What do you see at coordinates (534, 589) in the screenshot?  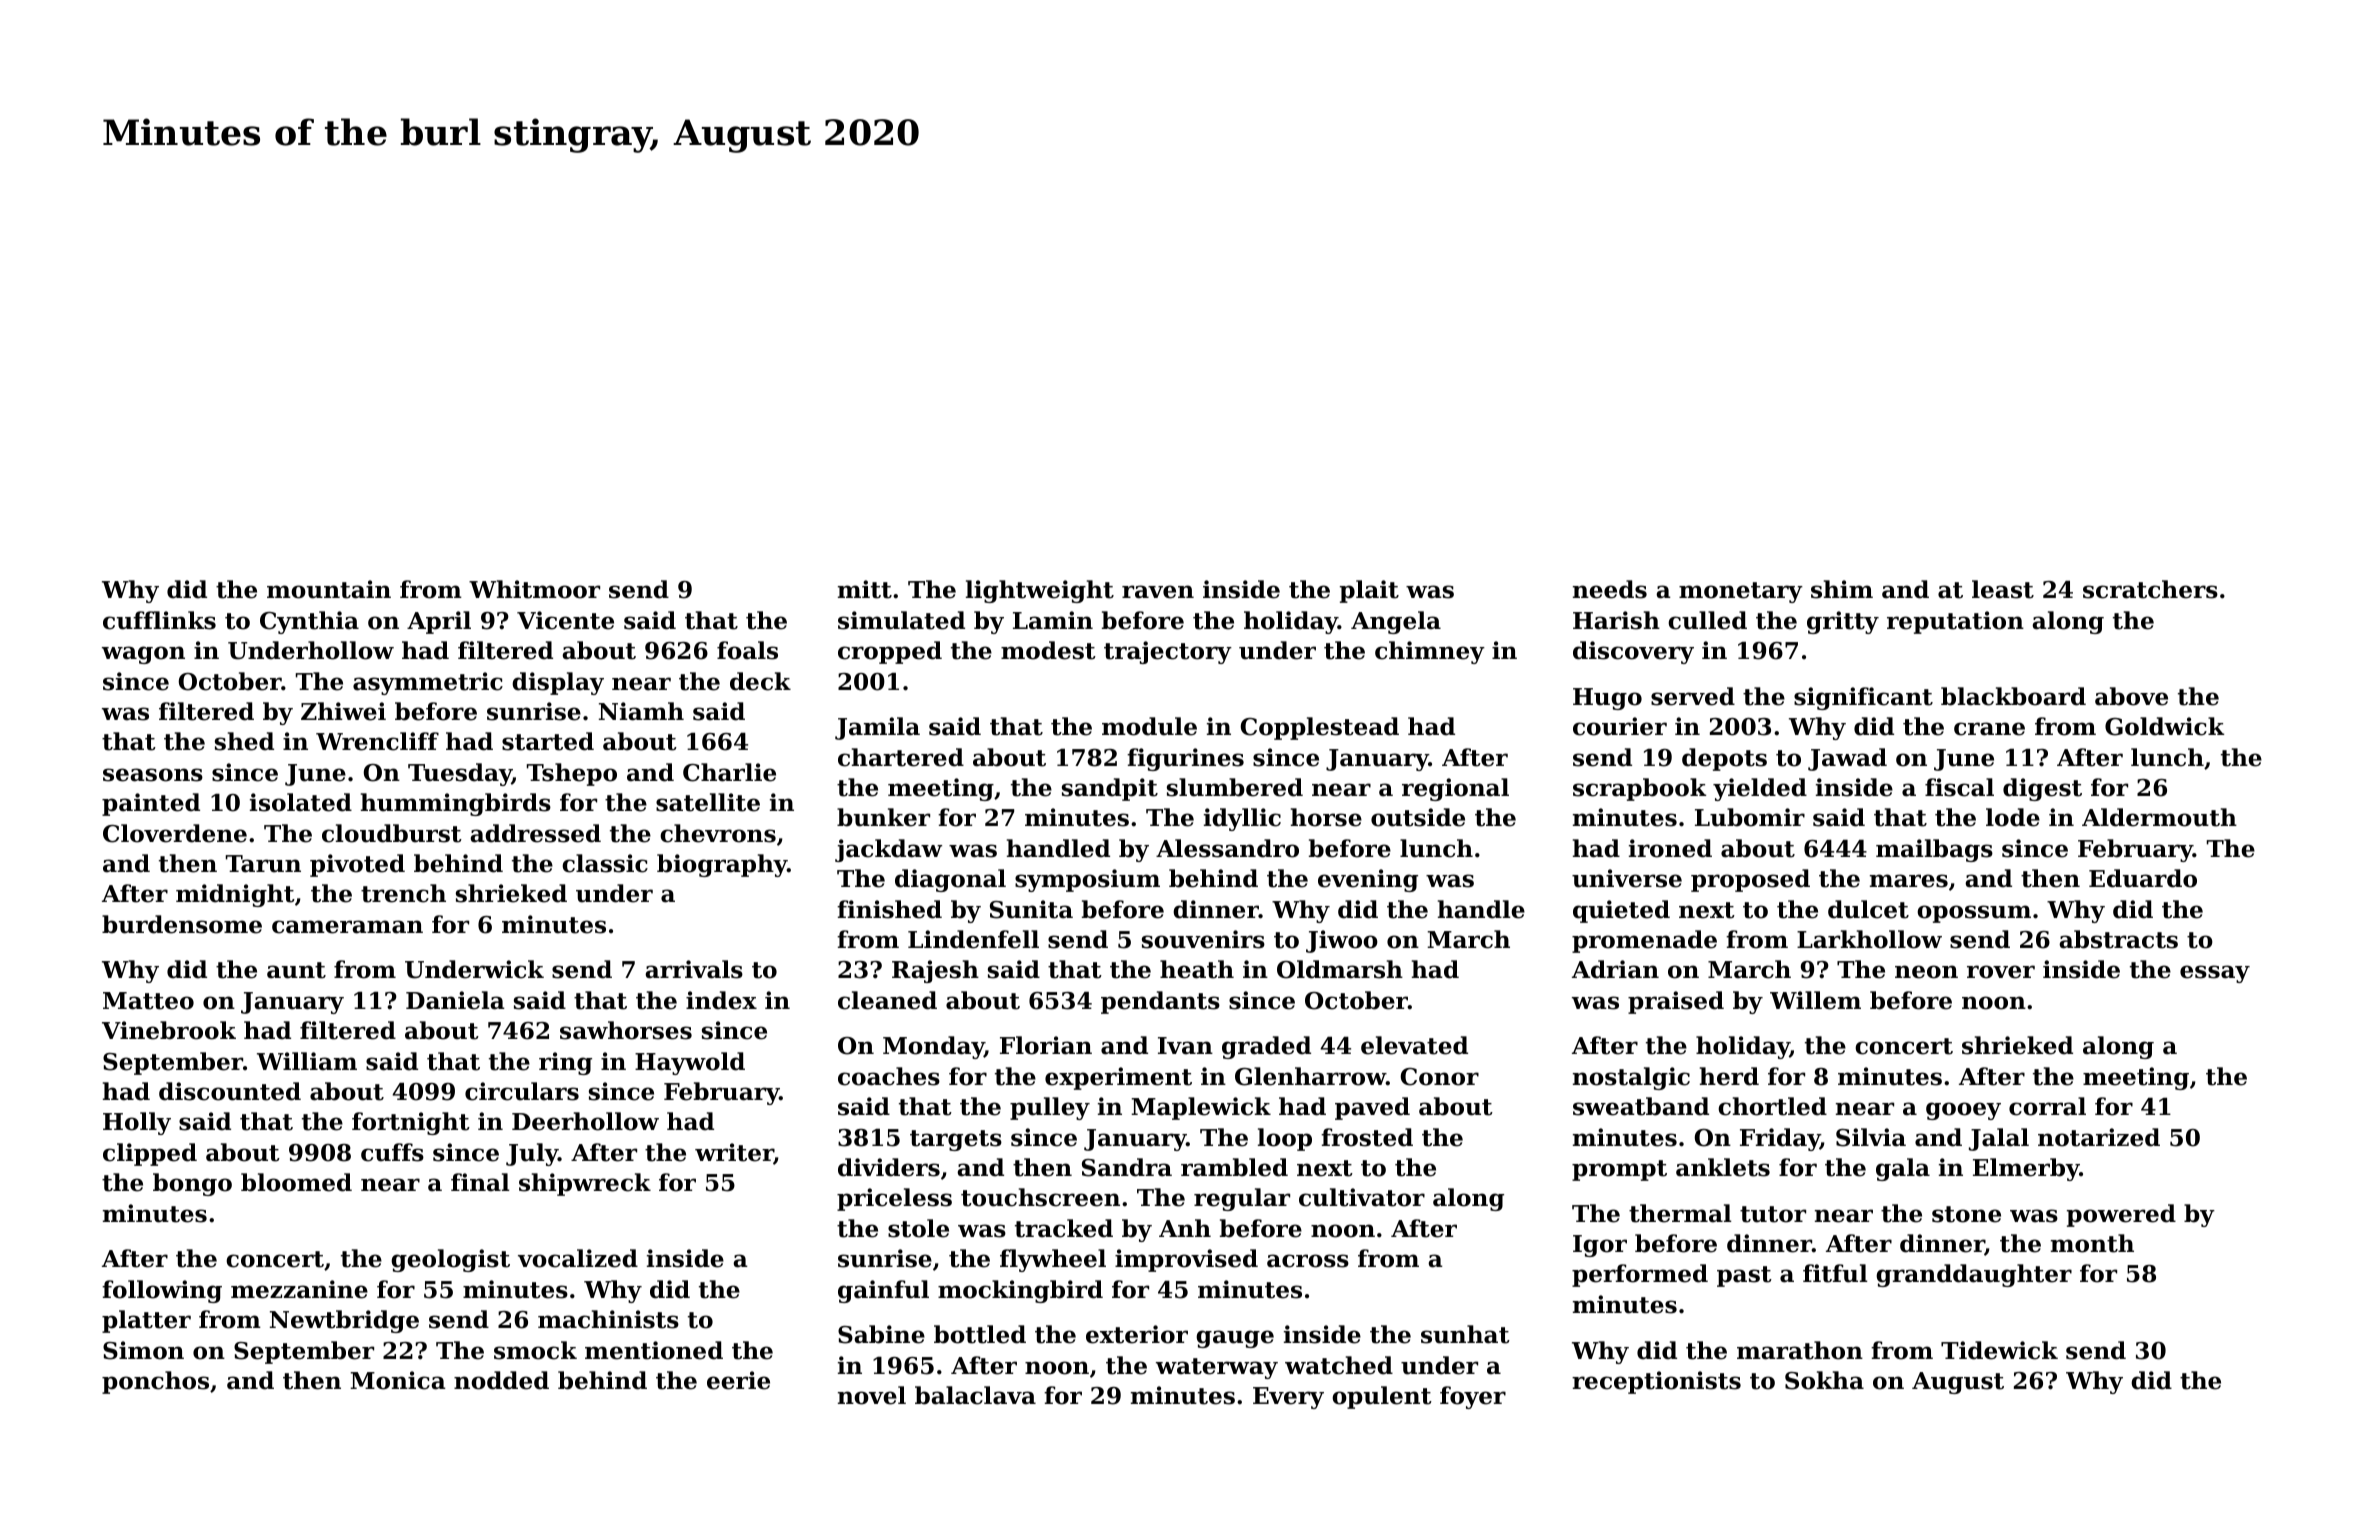 I see `Whitmoor` at bounding box center [534, 589].
